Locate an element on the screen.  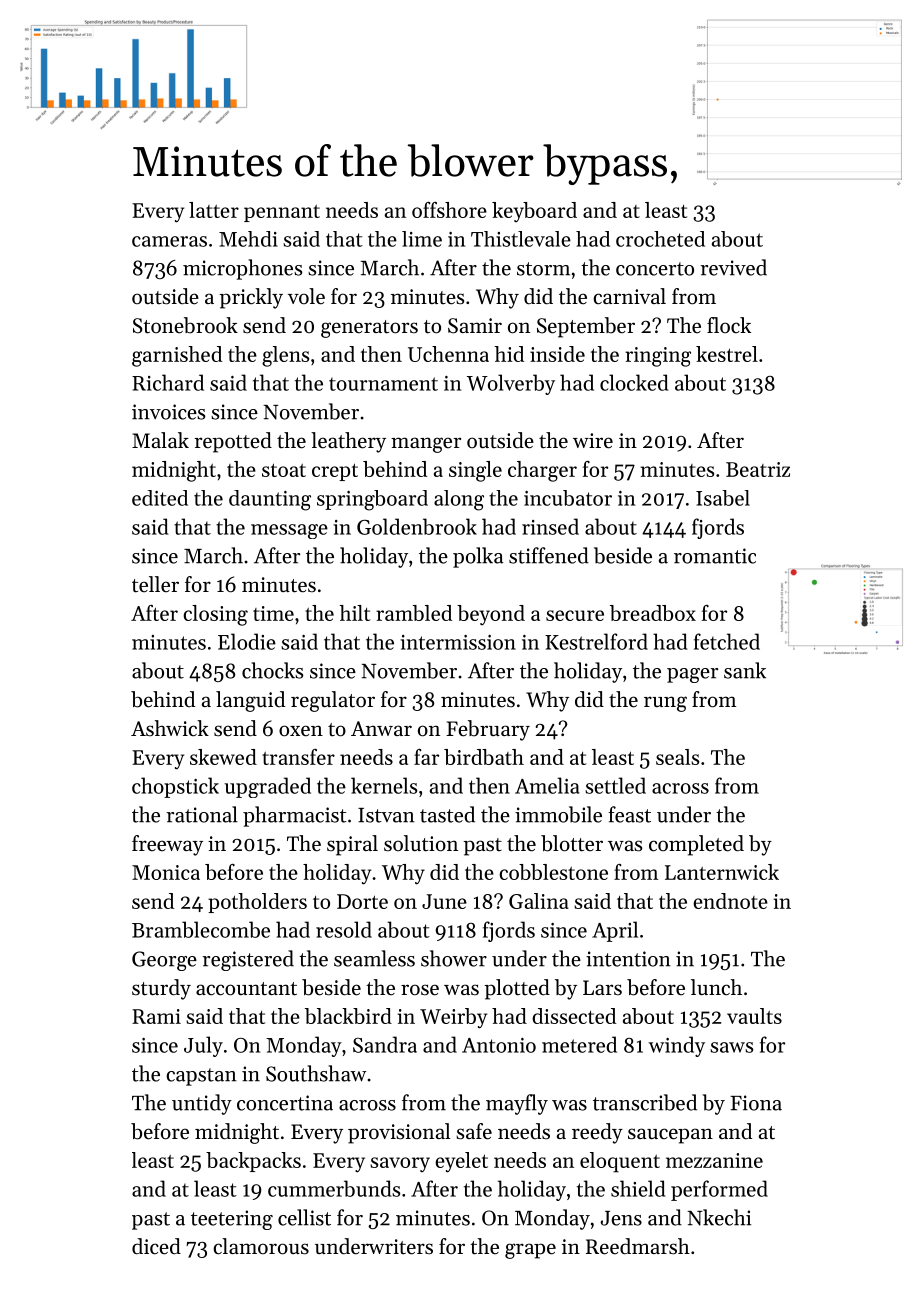
Samir is located at coordinates (475, 326).
